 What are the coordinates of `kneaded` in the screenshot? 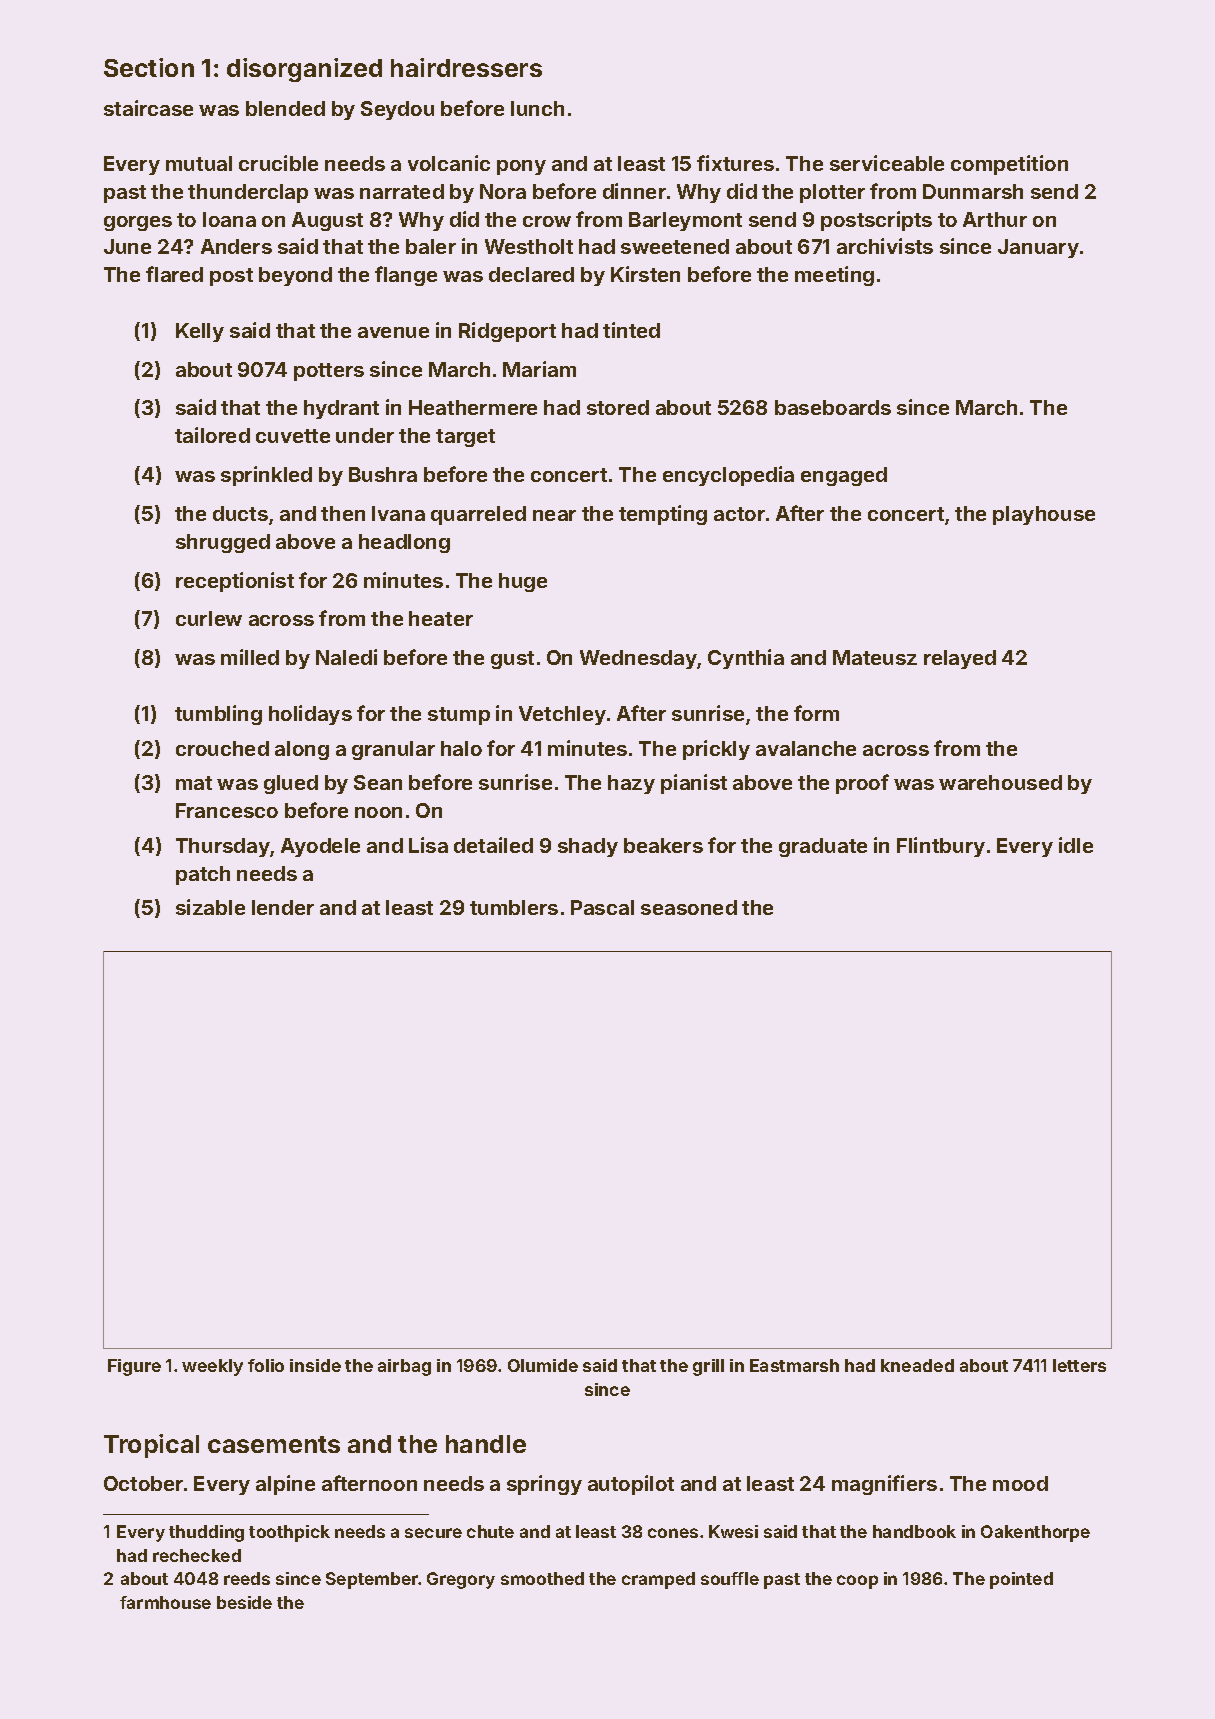 It's located at (917, 1365).
